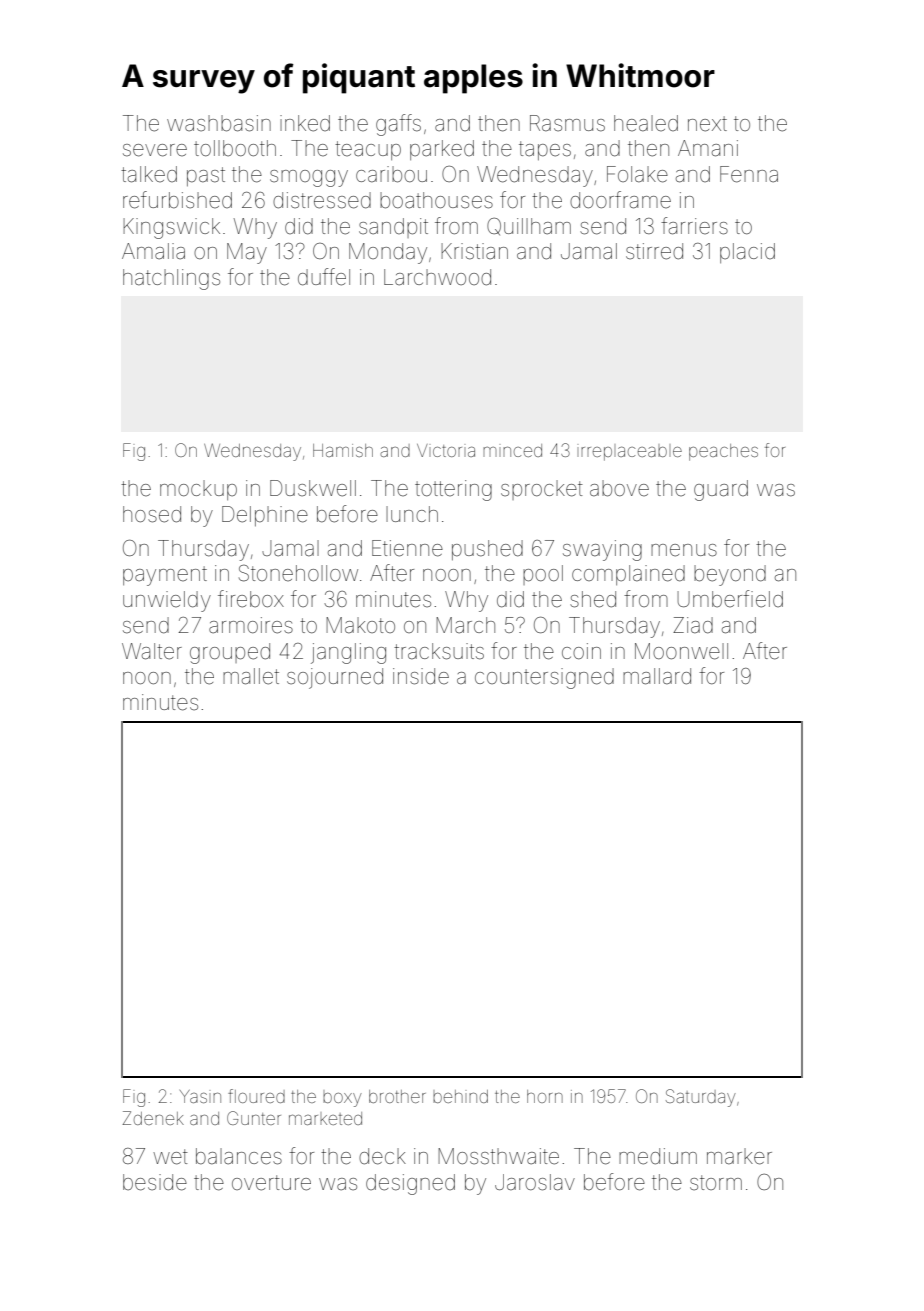 This document has height=1311, width=924. Describe the element at coordinates (398, 125) in the document. I see `gaffs` at that location.
